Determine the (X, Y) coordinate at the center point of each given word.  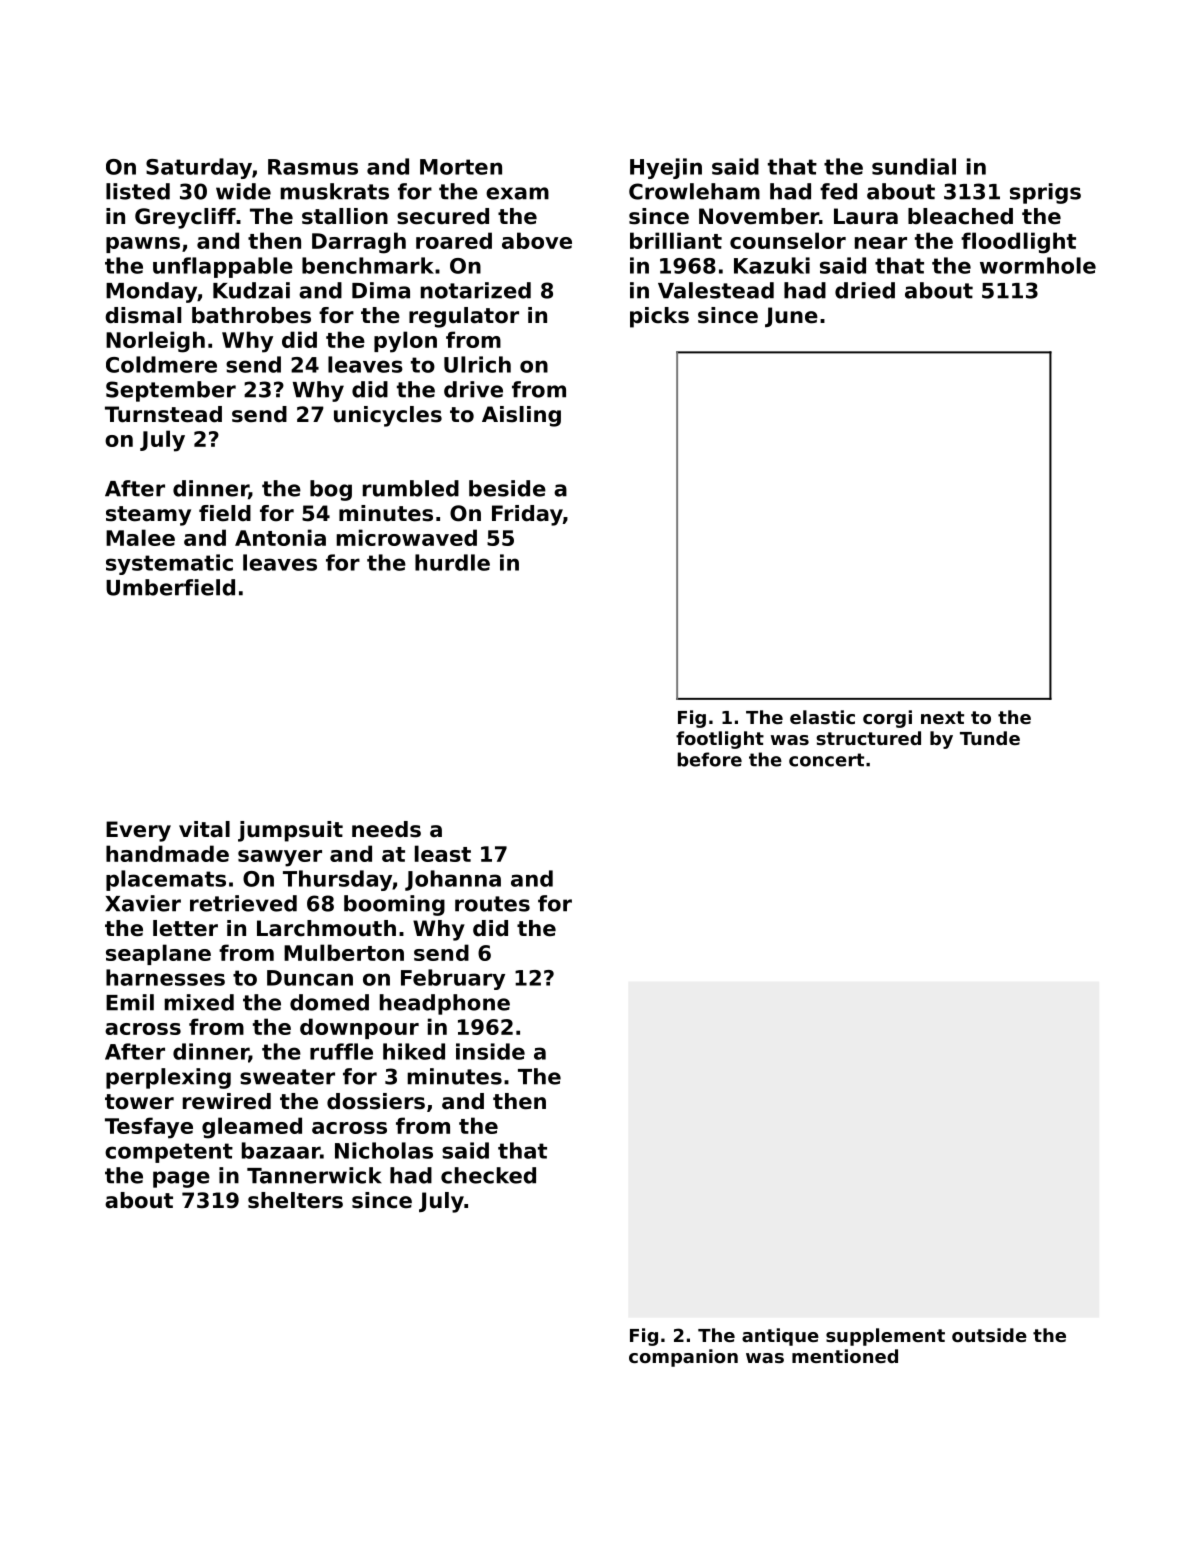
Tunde (990, 738)
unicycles (388, 416)
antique (780, 1337)
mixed (199, 1002)
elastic (822, 717)
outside (989, 1335)
